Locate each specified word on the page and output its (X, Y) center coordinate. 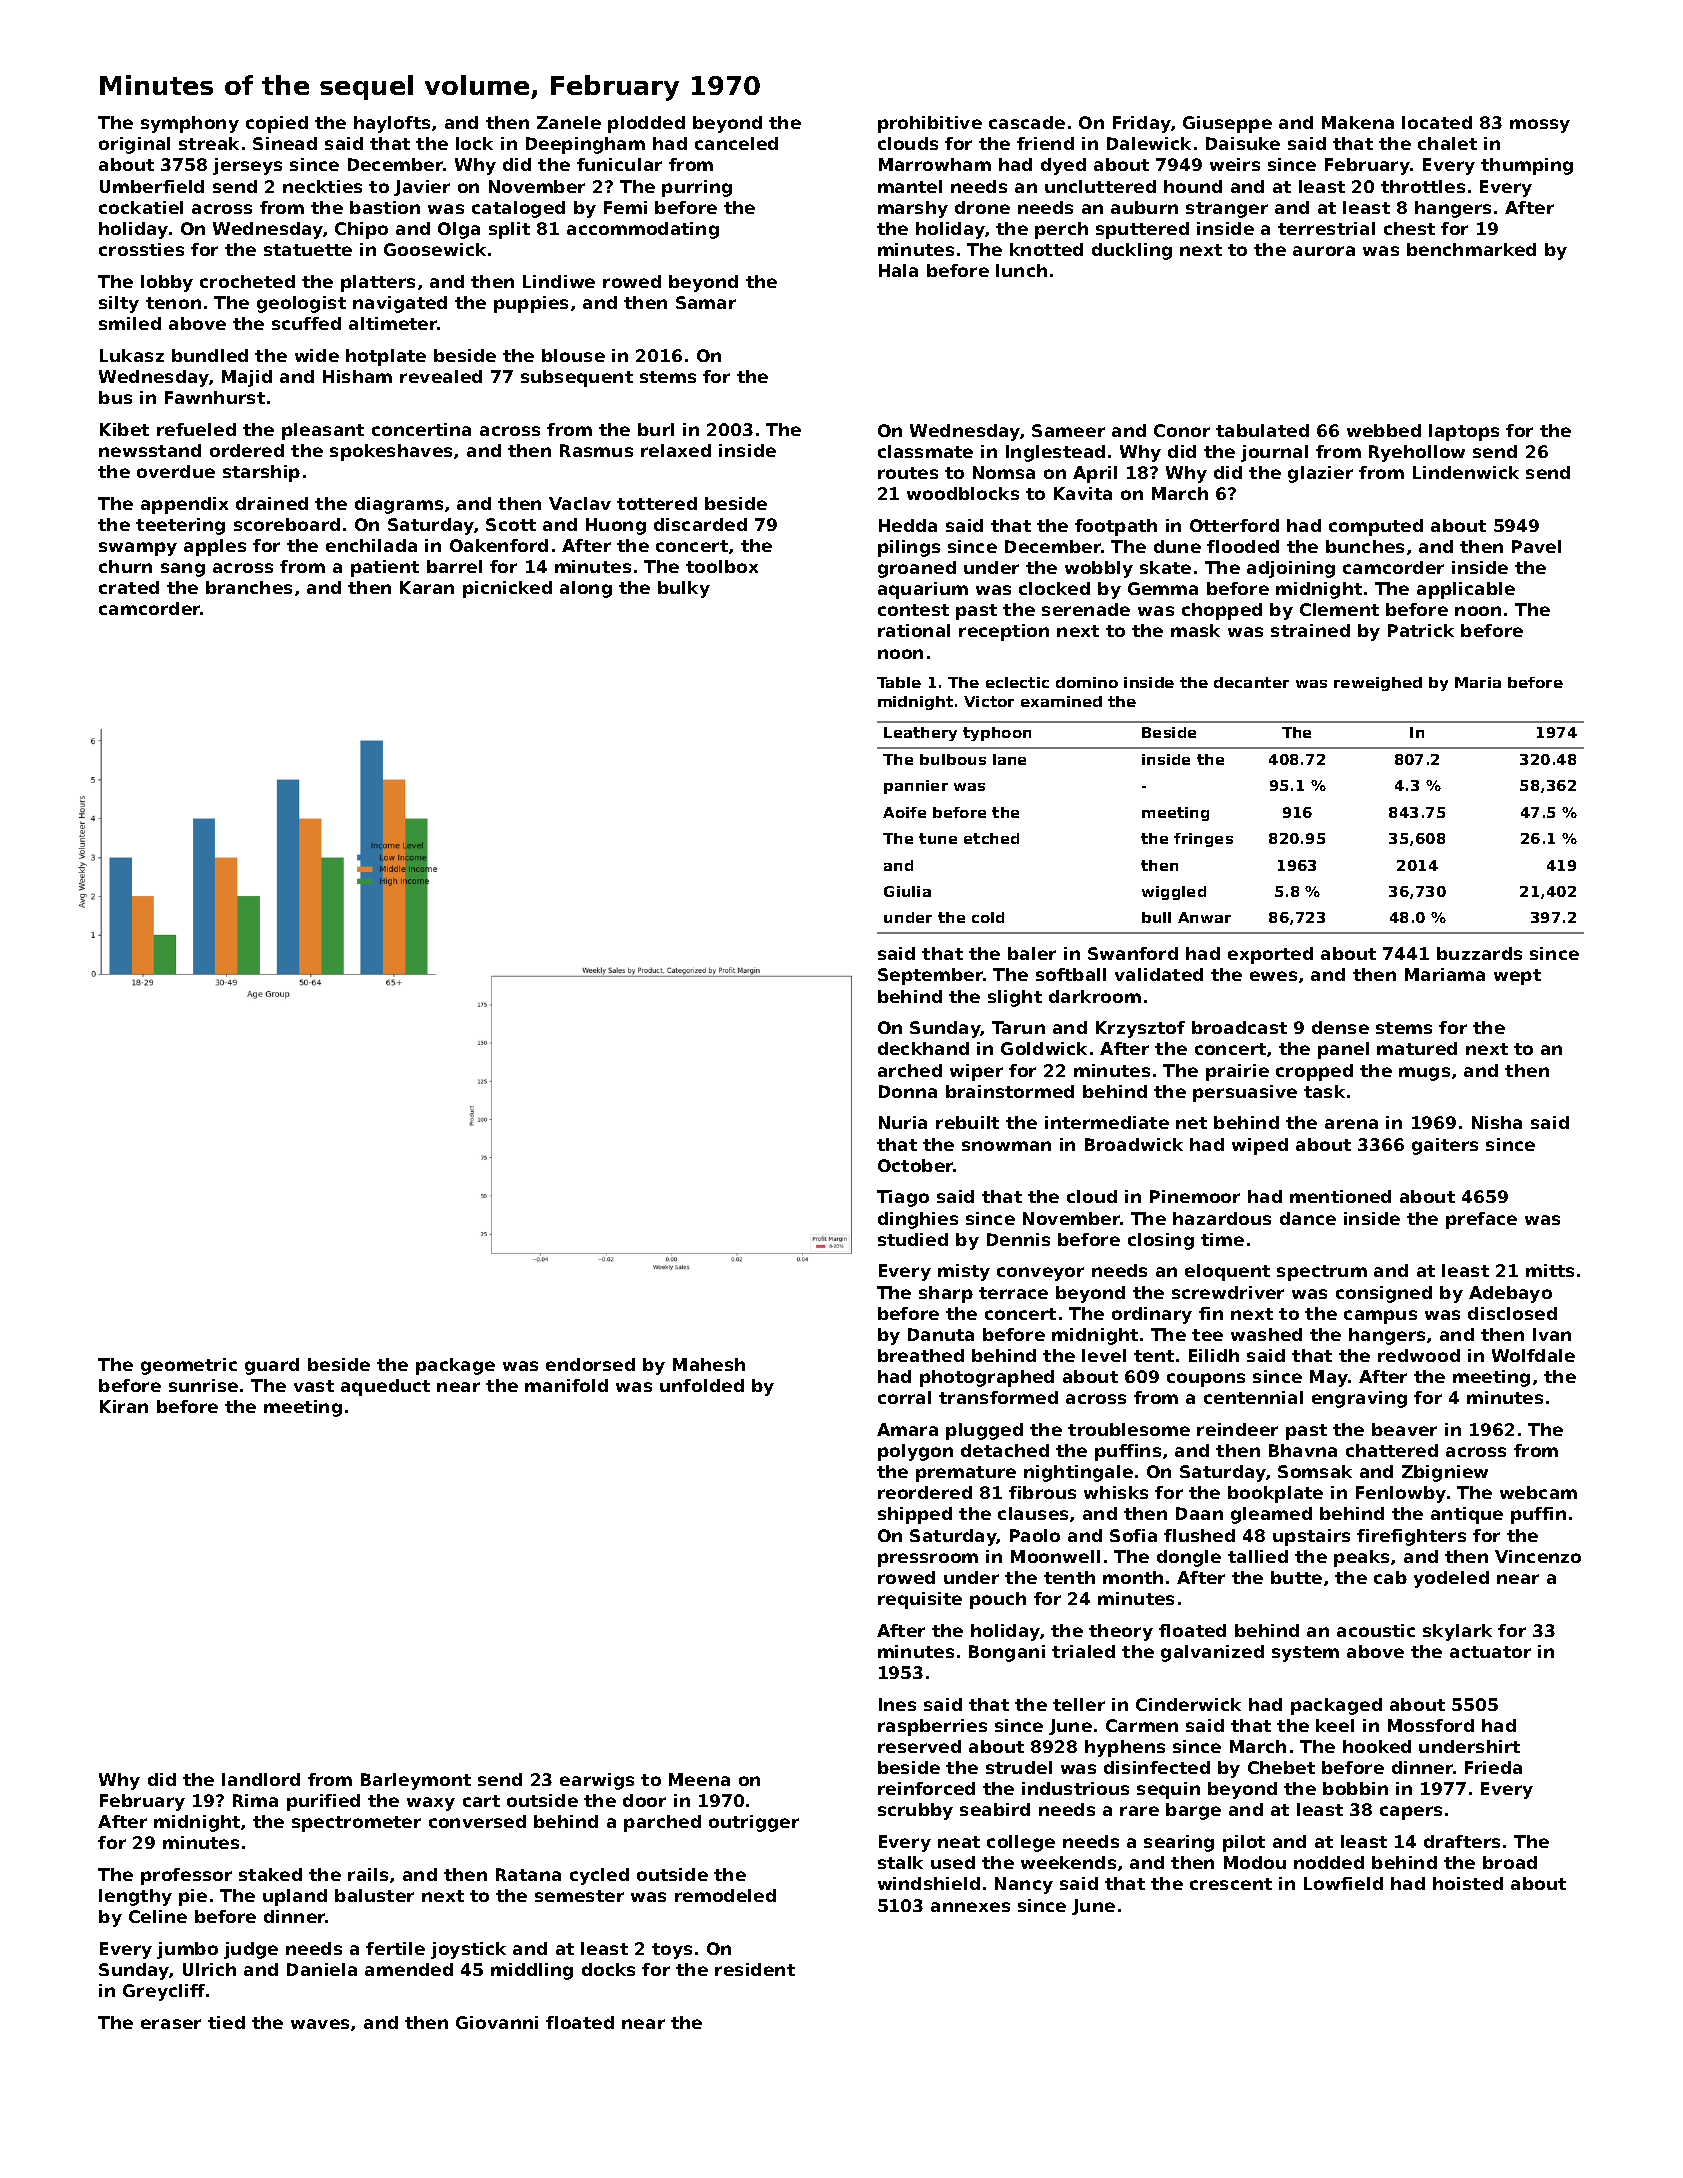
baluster (374, 1895)
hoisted (1468, 1883)
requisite (920, 1600)
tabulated (1262, 430)
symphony (190, 124)
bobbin (1355, 1788)
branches (249, 587)
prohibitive (930, 124)
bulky (684, 589)
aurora (1324, 251)
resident (755, 1969)
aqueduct (385, 1387)
